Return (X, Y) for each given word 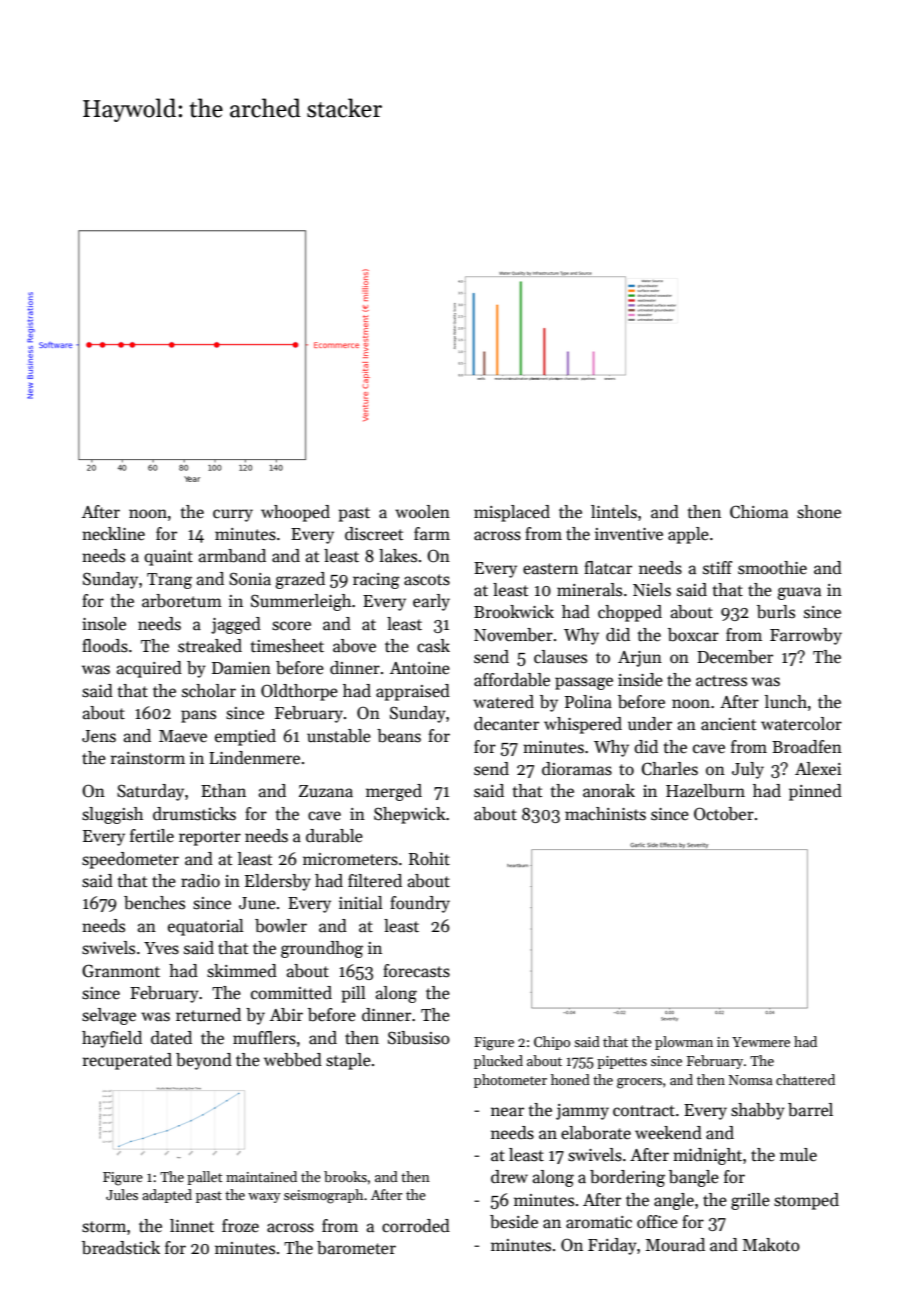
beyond (204, 1061)
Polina (588, 702)
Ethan (223, 790)
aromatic (599, 1222)
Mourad (675, 1245)
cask (433, 646)
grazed (300, 580)
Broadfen (807, 747)
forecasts (416, 971)
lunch (786, 702)
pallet (205, 1178)
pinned (815, 792)
